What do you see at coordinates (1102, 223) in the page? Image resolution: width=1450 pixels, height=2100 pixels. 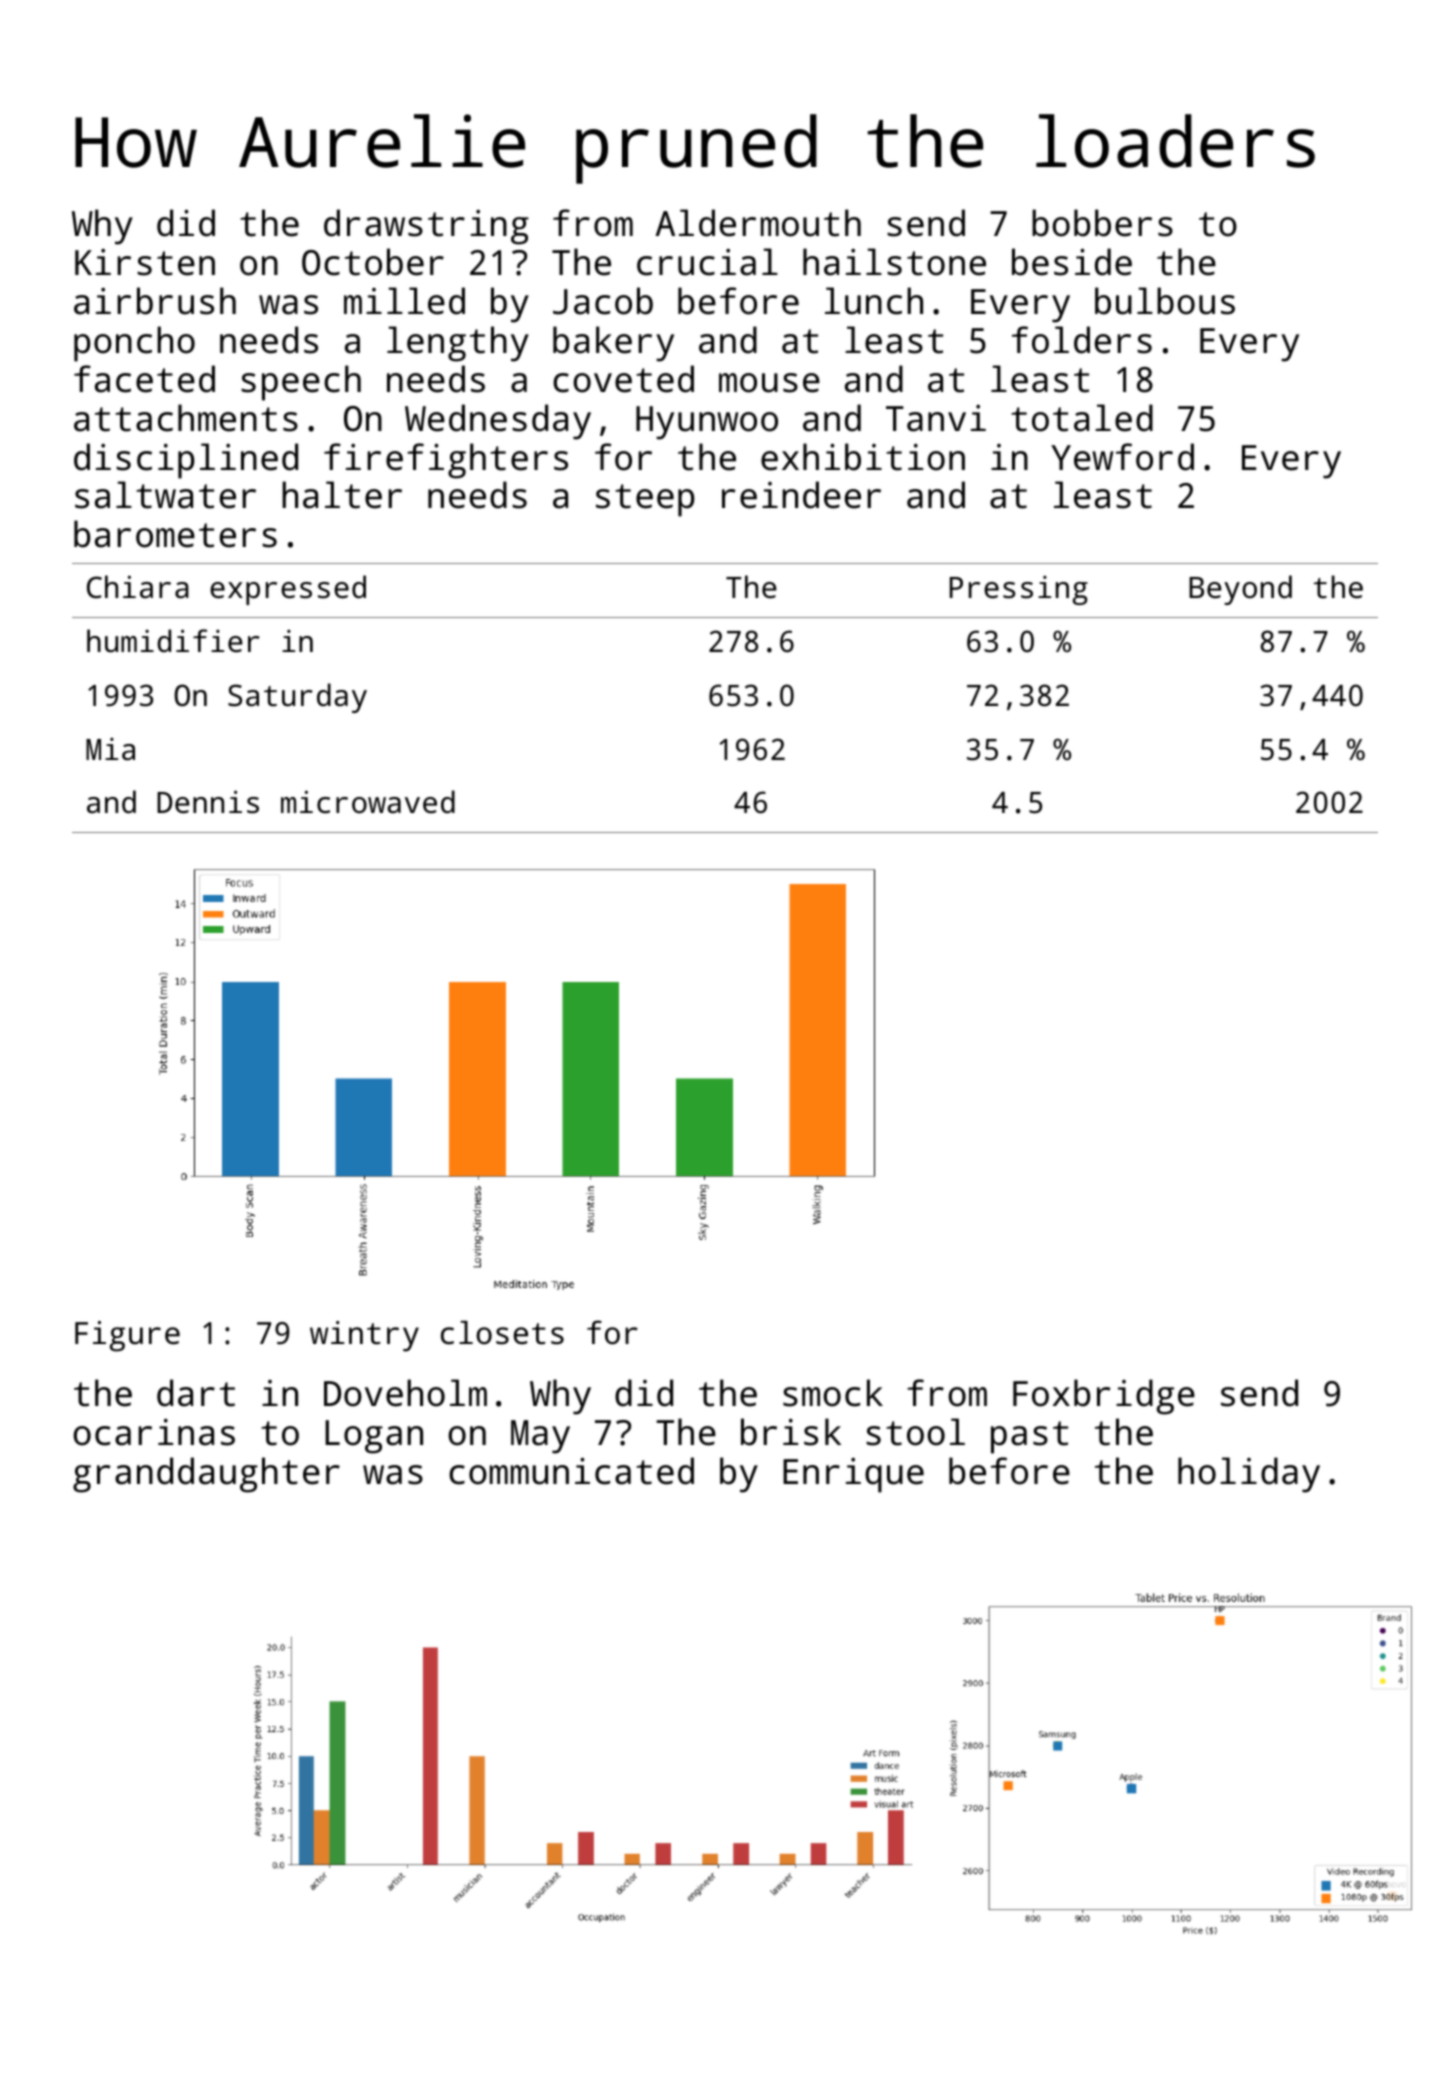 I see `bobbers` at bounding box center [1102, 223].
